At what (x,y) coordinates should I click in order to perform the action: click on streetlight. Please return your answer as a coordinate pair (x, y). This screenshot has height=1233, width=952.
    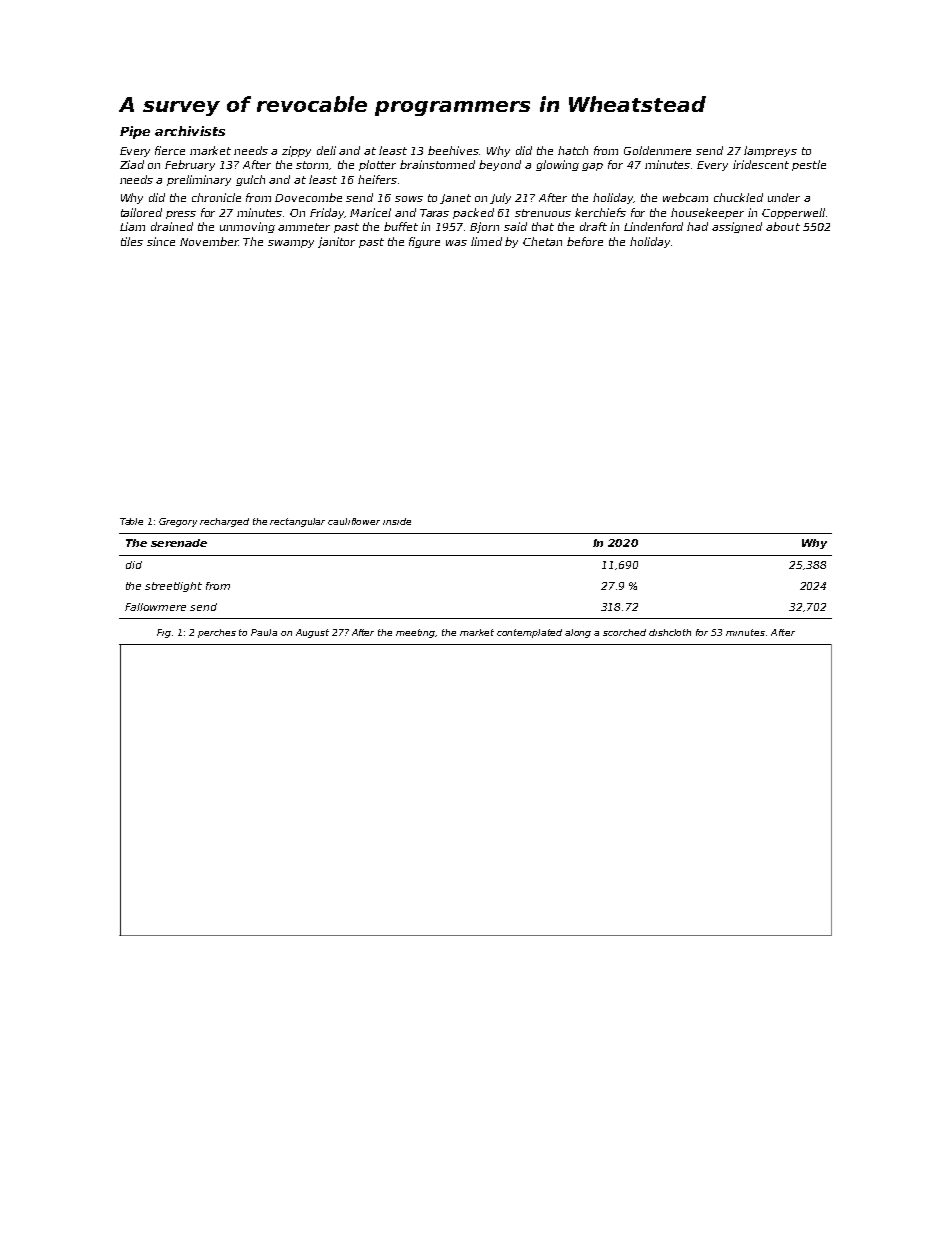
    Looking at the image, I should click on (173, 587).
